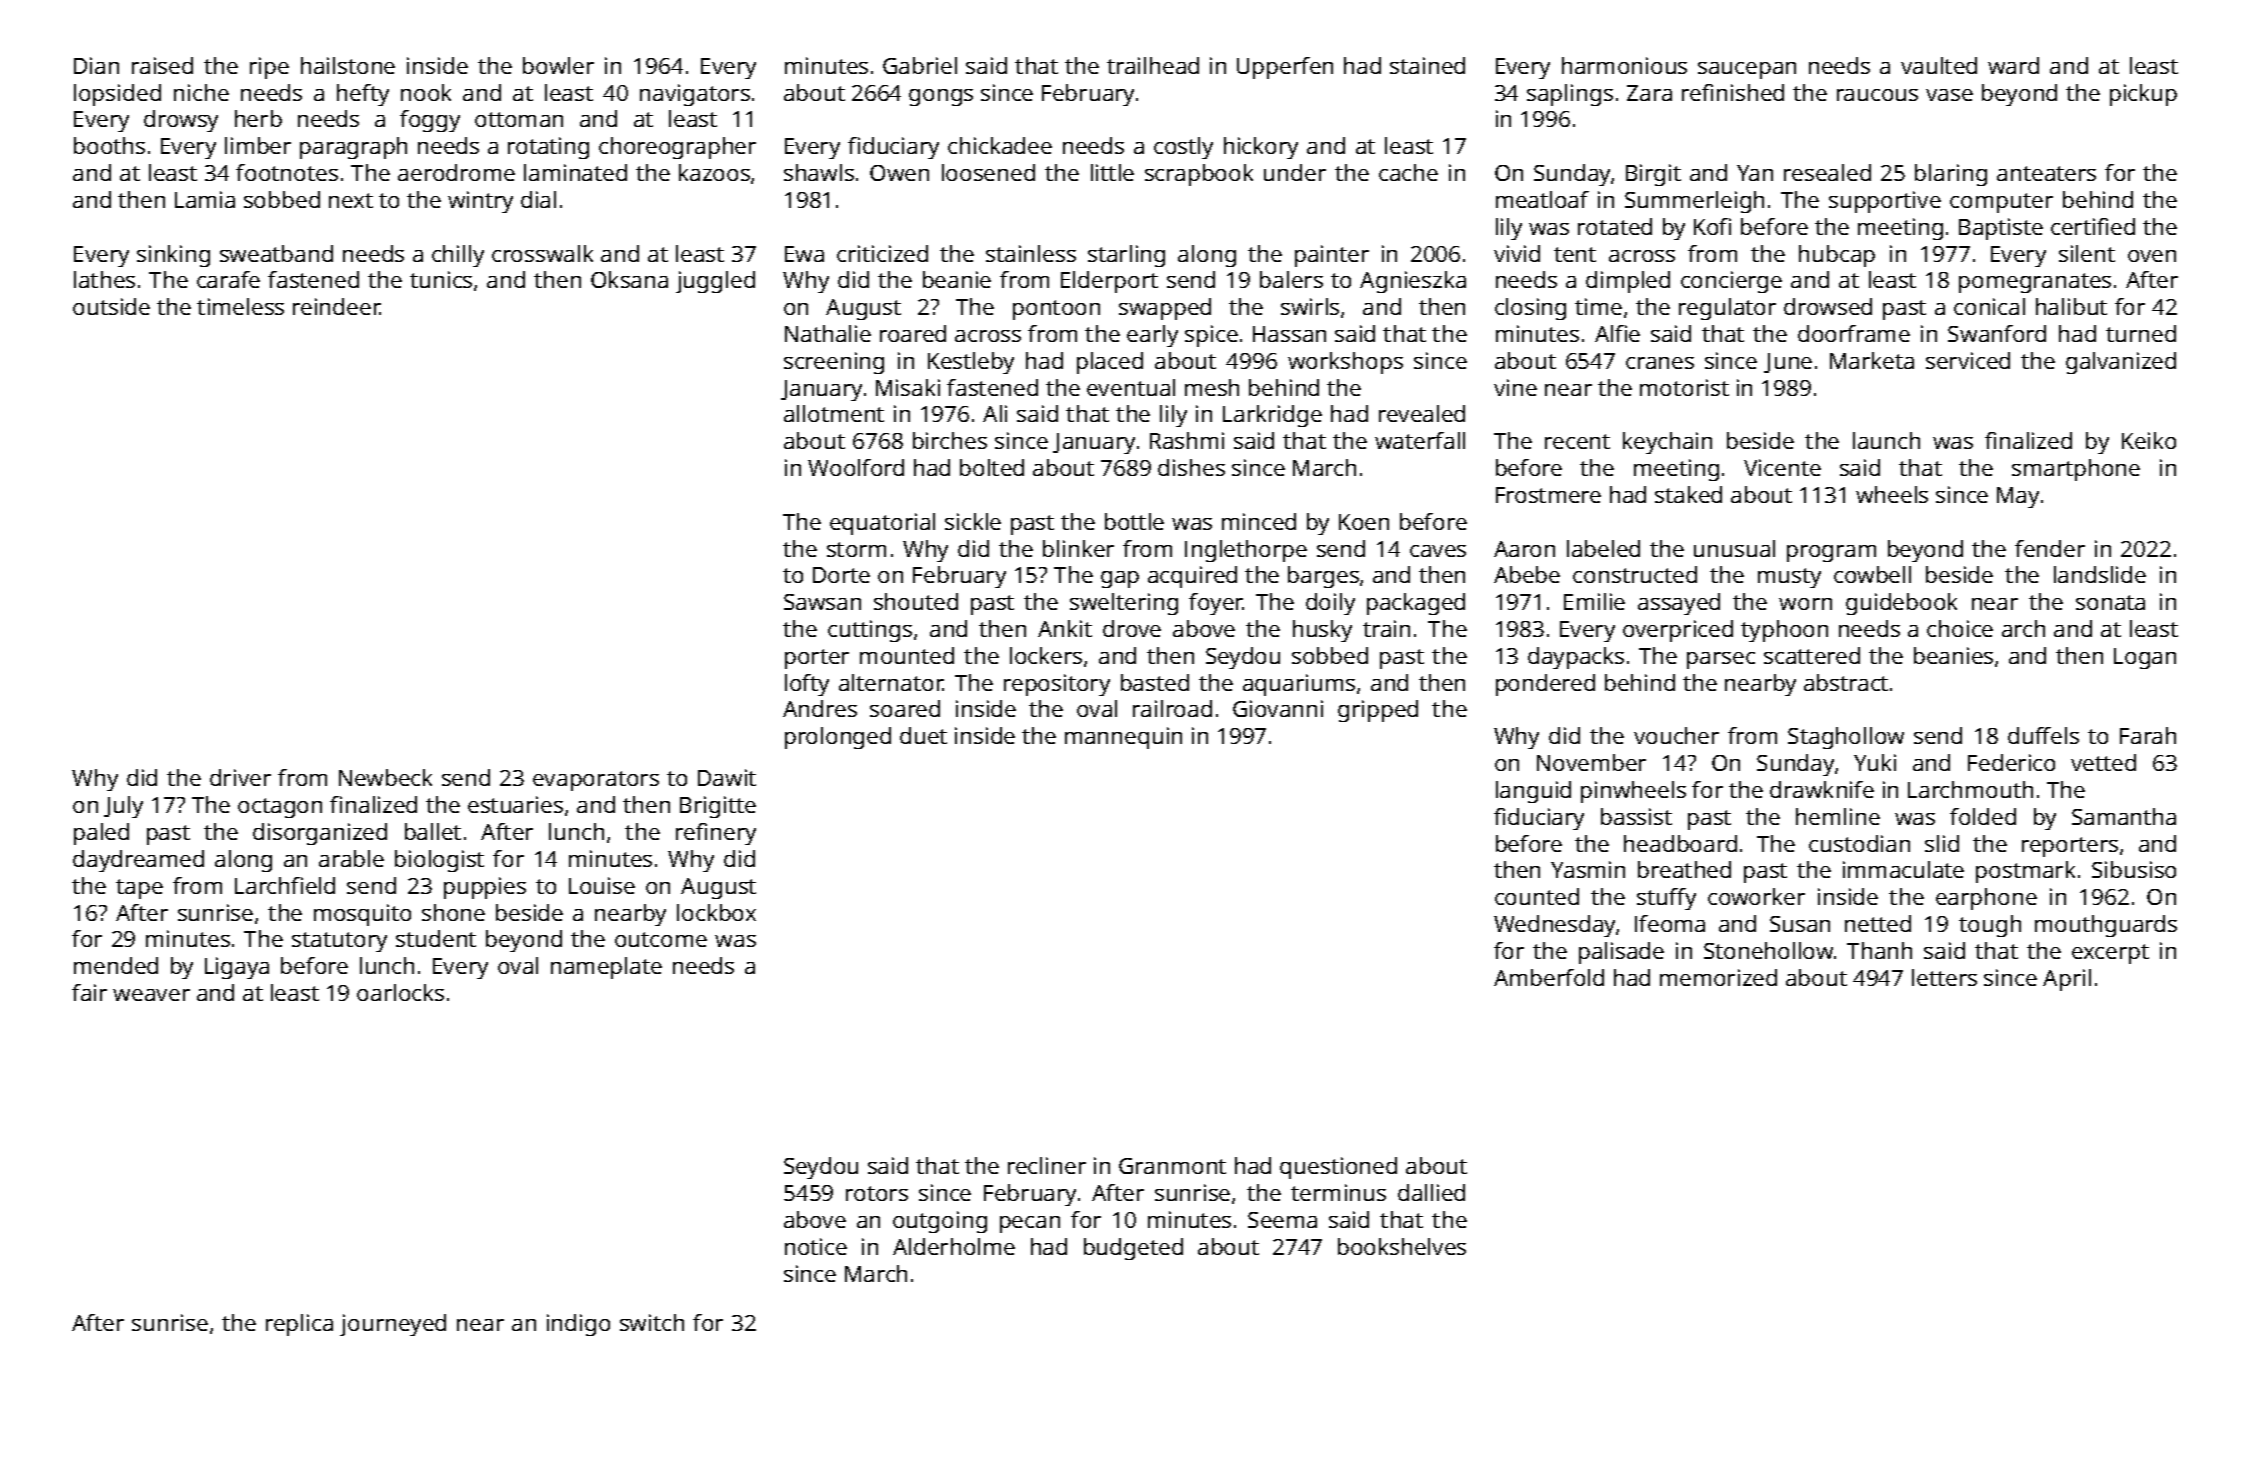  What do you see at coordinates (856, 467) in the image?
I see `Woolford` at bounding box center [856, 467].
